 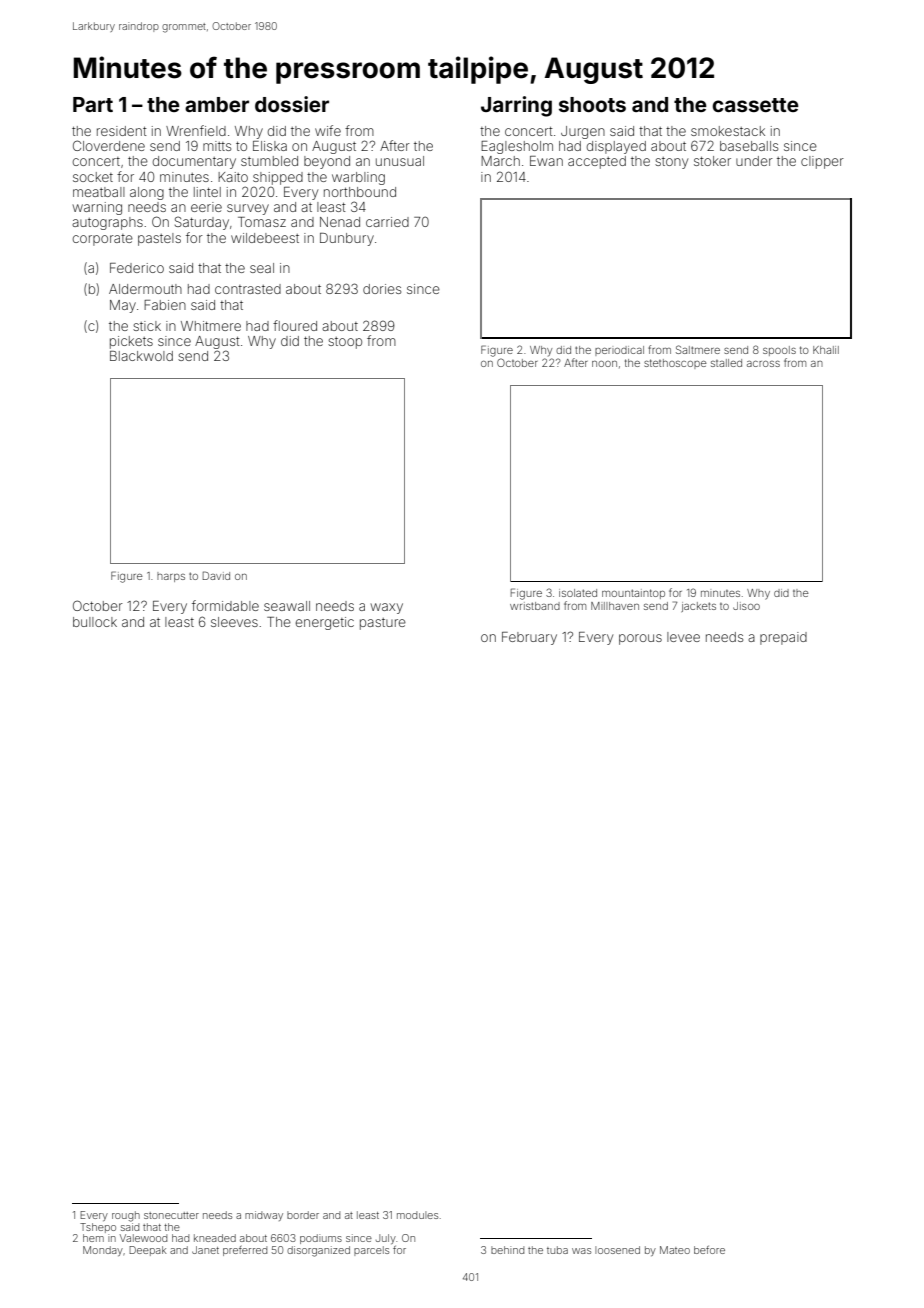 I want to click on Jarring, so click(x=516, y=106).
